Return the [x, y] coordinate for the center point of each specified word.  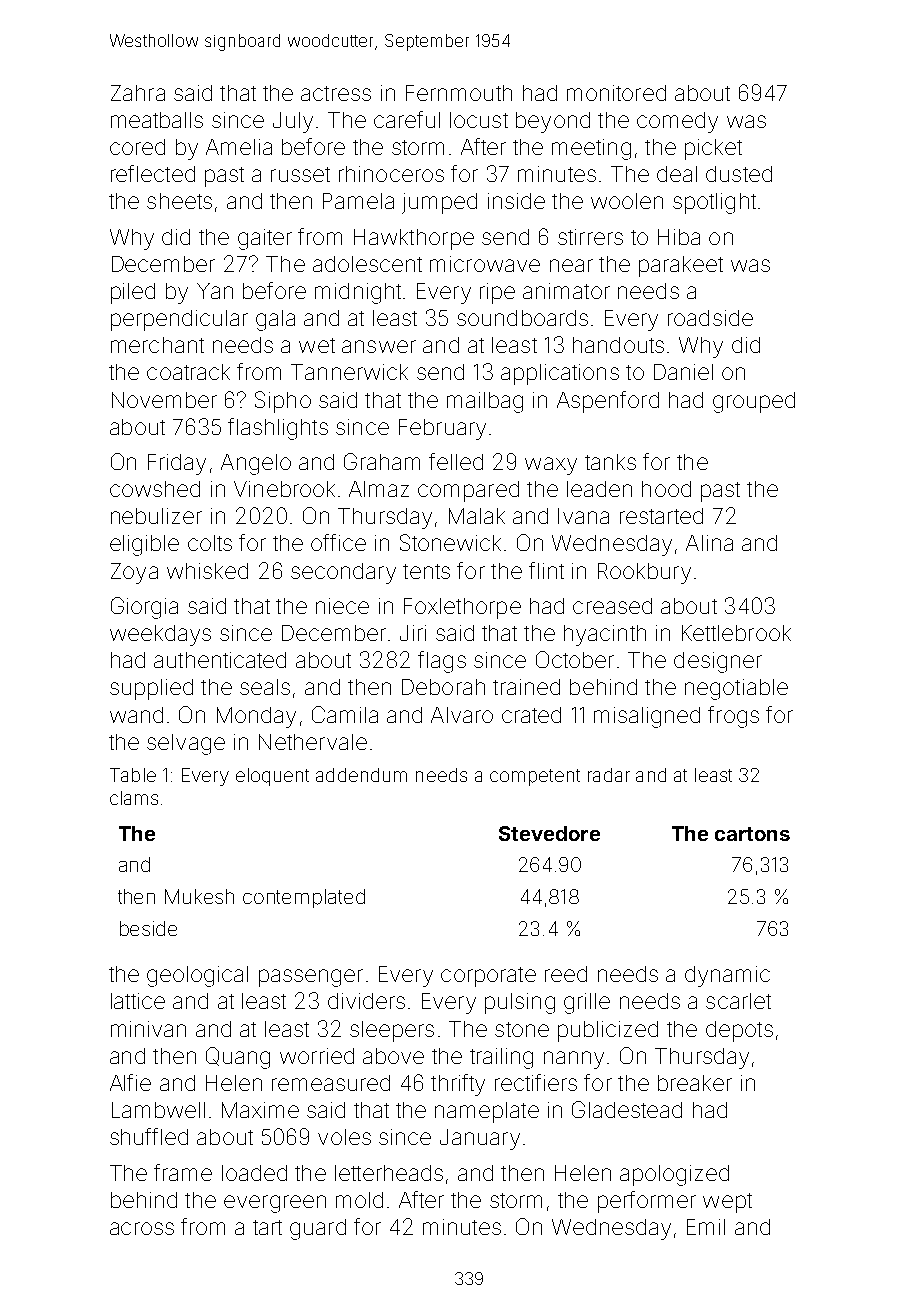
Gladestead [627, 1109]
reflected [153, 173]
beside [148, 928]
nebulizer [156, 516]
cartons [752, 834]
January [480, 1139]
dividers [366, 1001]
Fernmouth [459, 93]
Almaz [379, 489]
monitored [616, 93]
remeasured [331, 1083]
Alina [709, 543]
